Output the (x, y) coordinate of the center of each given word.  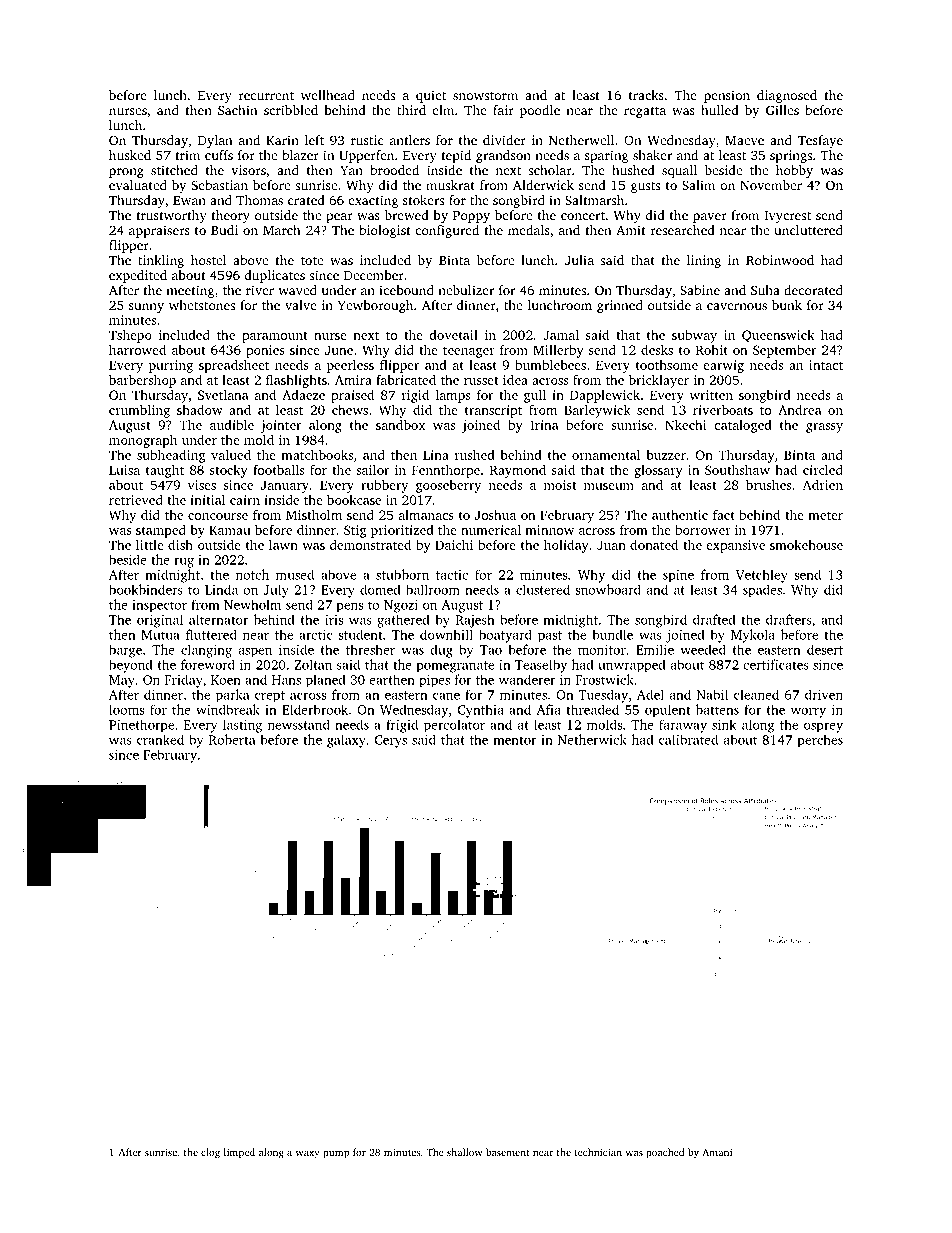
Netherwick (592, 739)
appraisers (159, 231)
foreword (208, 664)
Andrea (799, 410)
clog (210, 1153)
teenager (469, 352)
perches (820, 740)
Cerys (391, 741)
